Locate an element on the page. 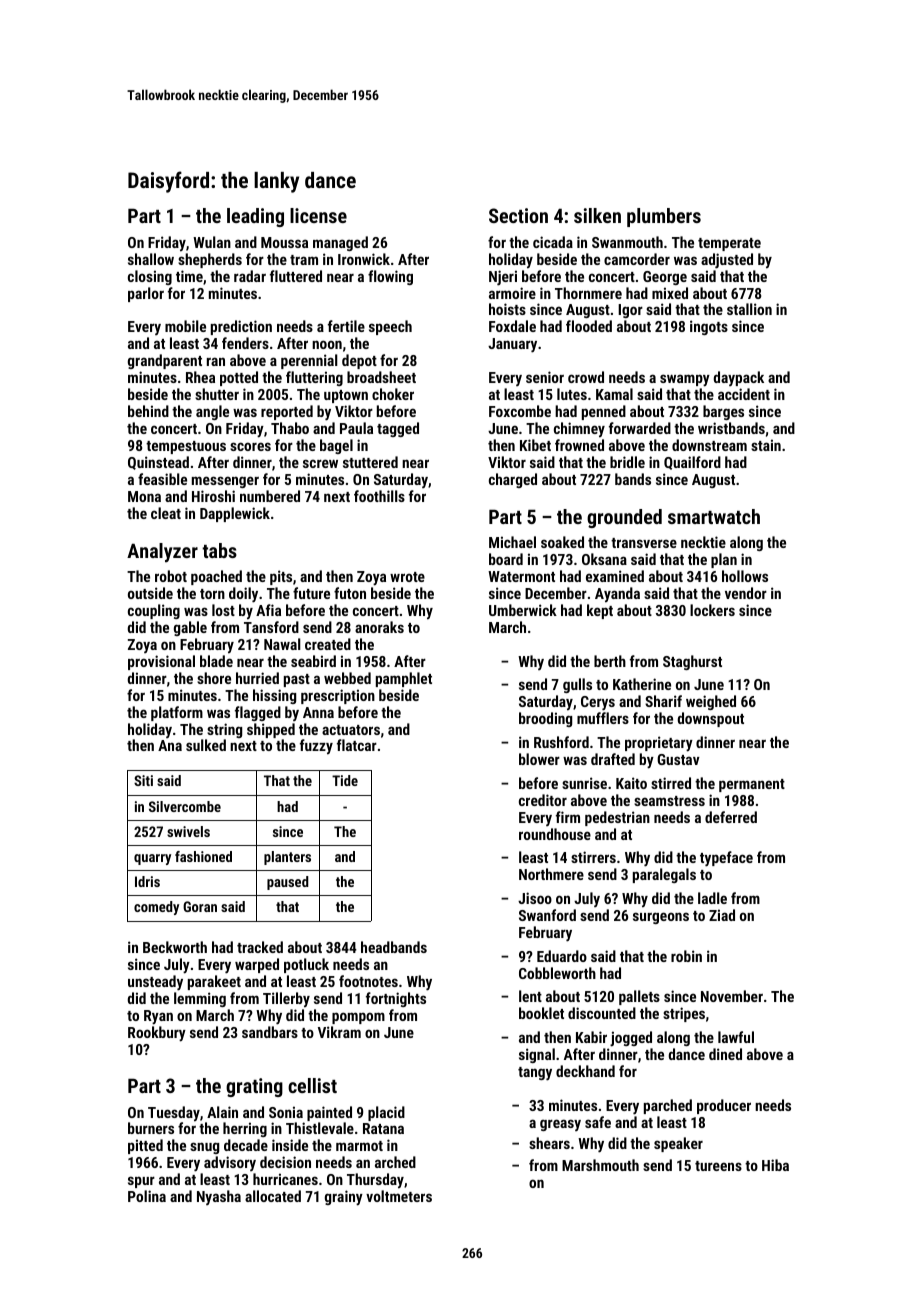 The image size is (924, 1311). flatcar is located at coordinates (357, 745).
